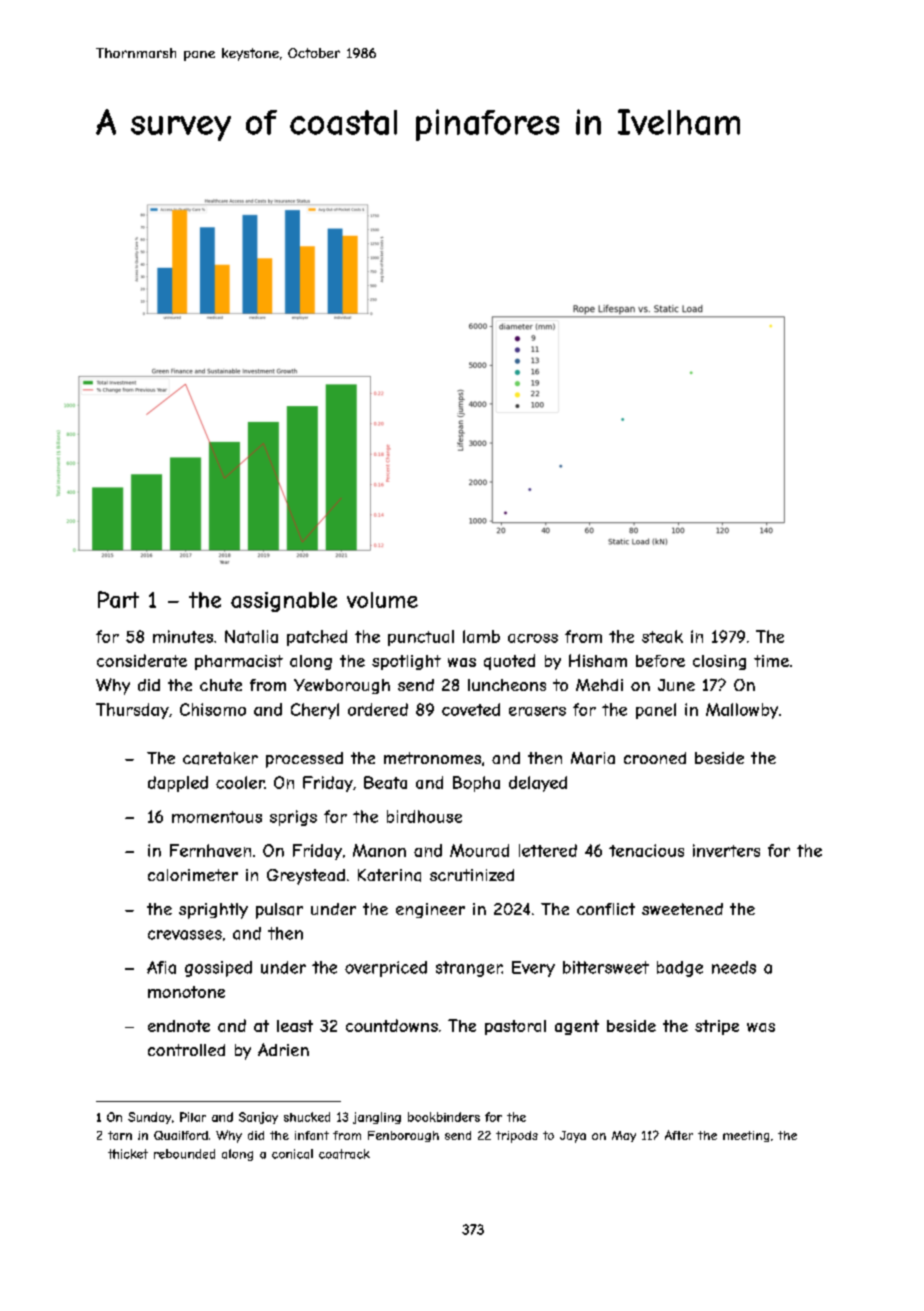  Describe the element at coordinates (471, 709) in the screenshot. I see `coveted` at that location.
